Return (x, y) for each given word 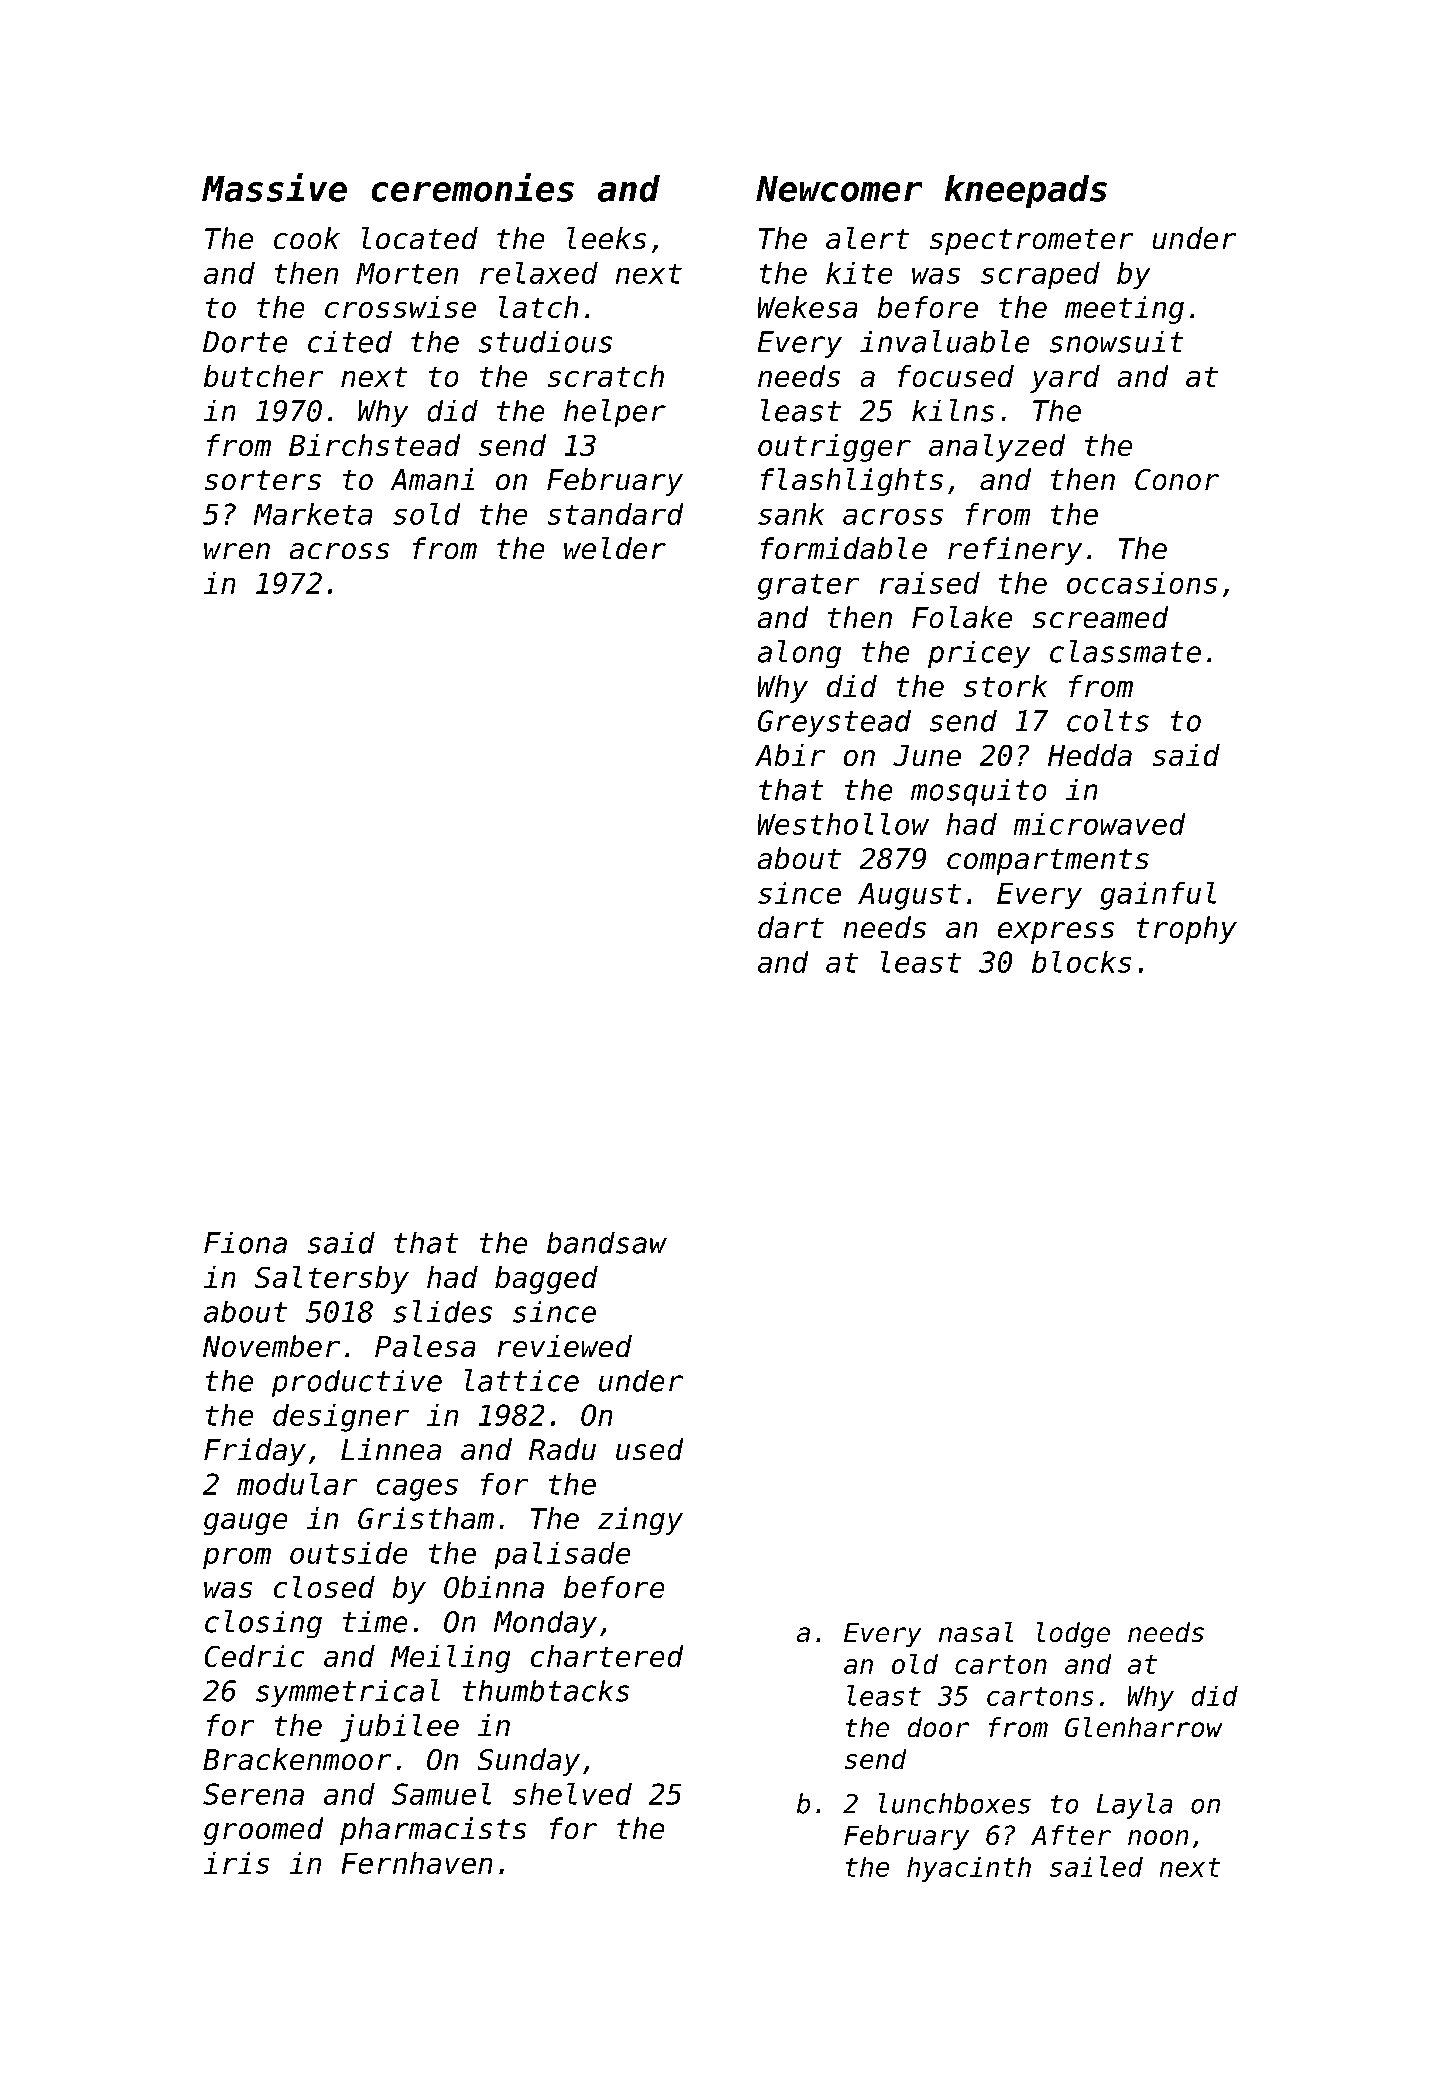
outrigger (834, 448)
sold (426, 514)
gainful (1158, 896)
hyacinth (969, 1869)
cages (417, 1490)
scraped (1040, 275)
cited (350, 342)
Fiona (245, 1243)
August (909, 896)
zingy (640, 1521)
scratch (606, 376)
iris (236, 1863)
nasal (976, 1632)
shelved (572, 1794)
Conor (1177, 479)
